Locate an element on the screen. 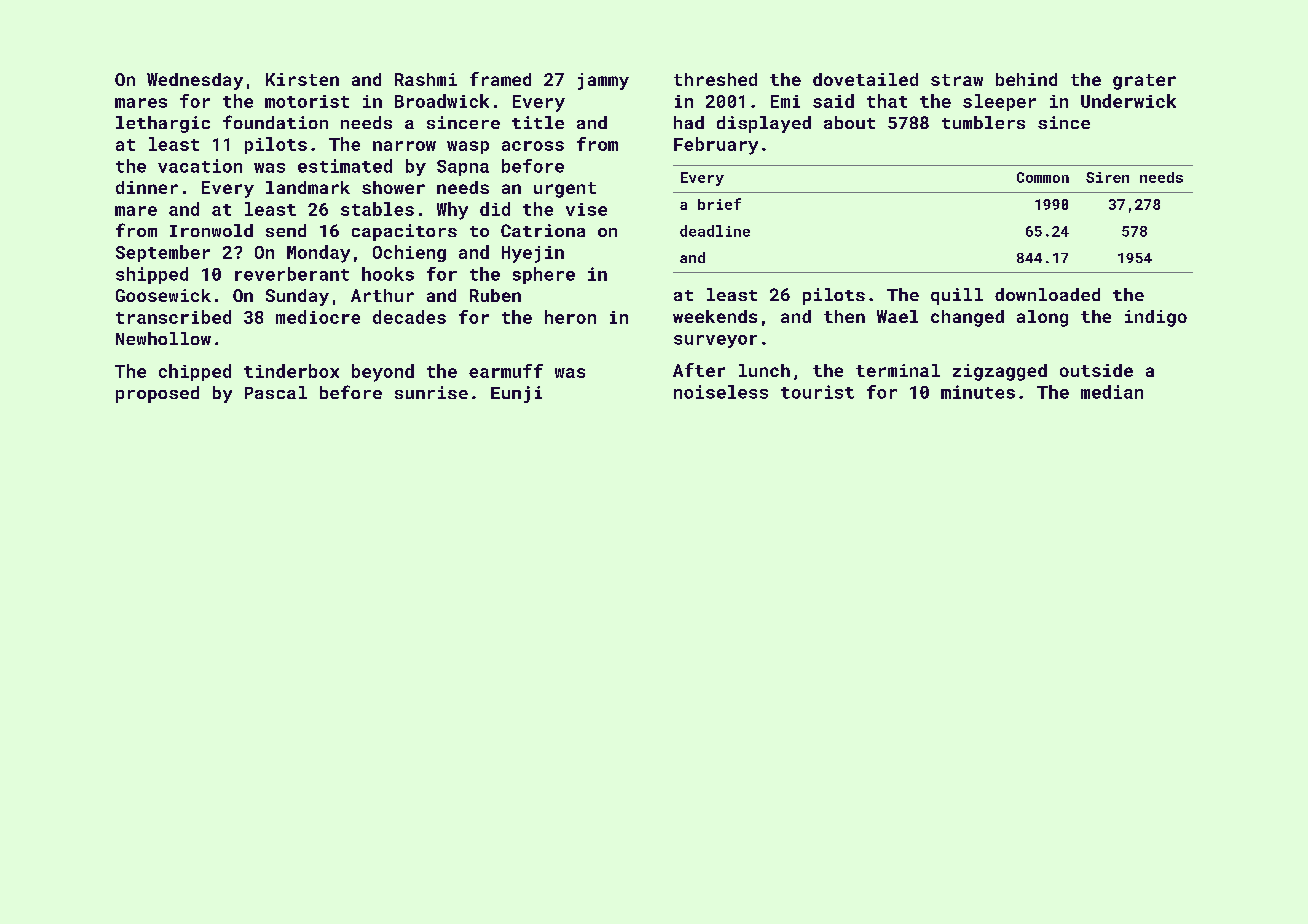  earmuff is located at coordinates (506, 371).
